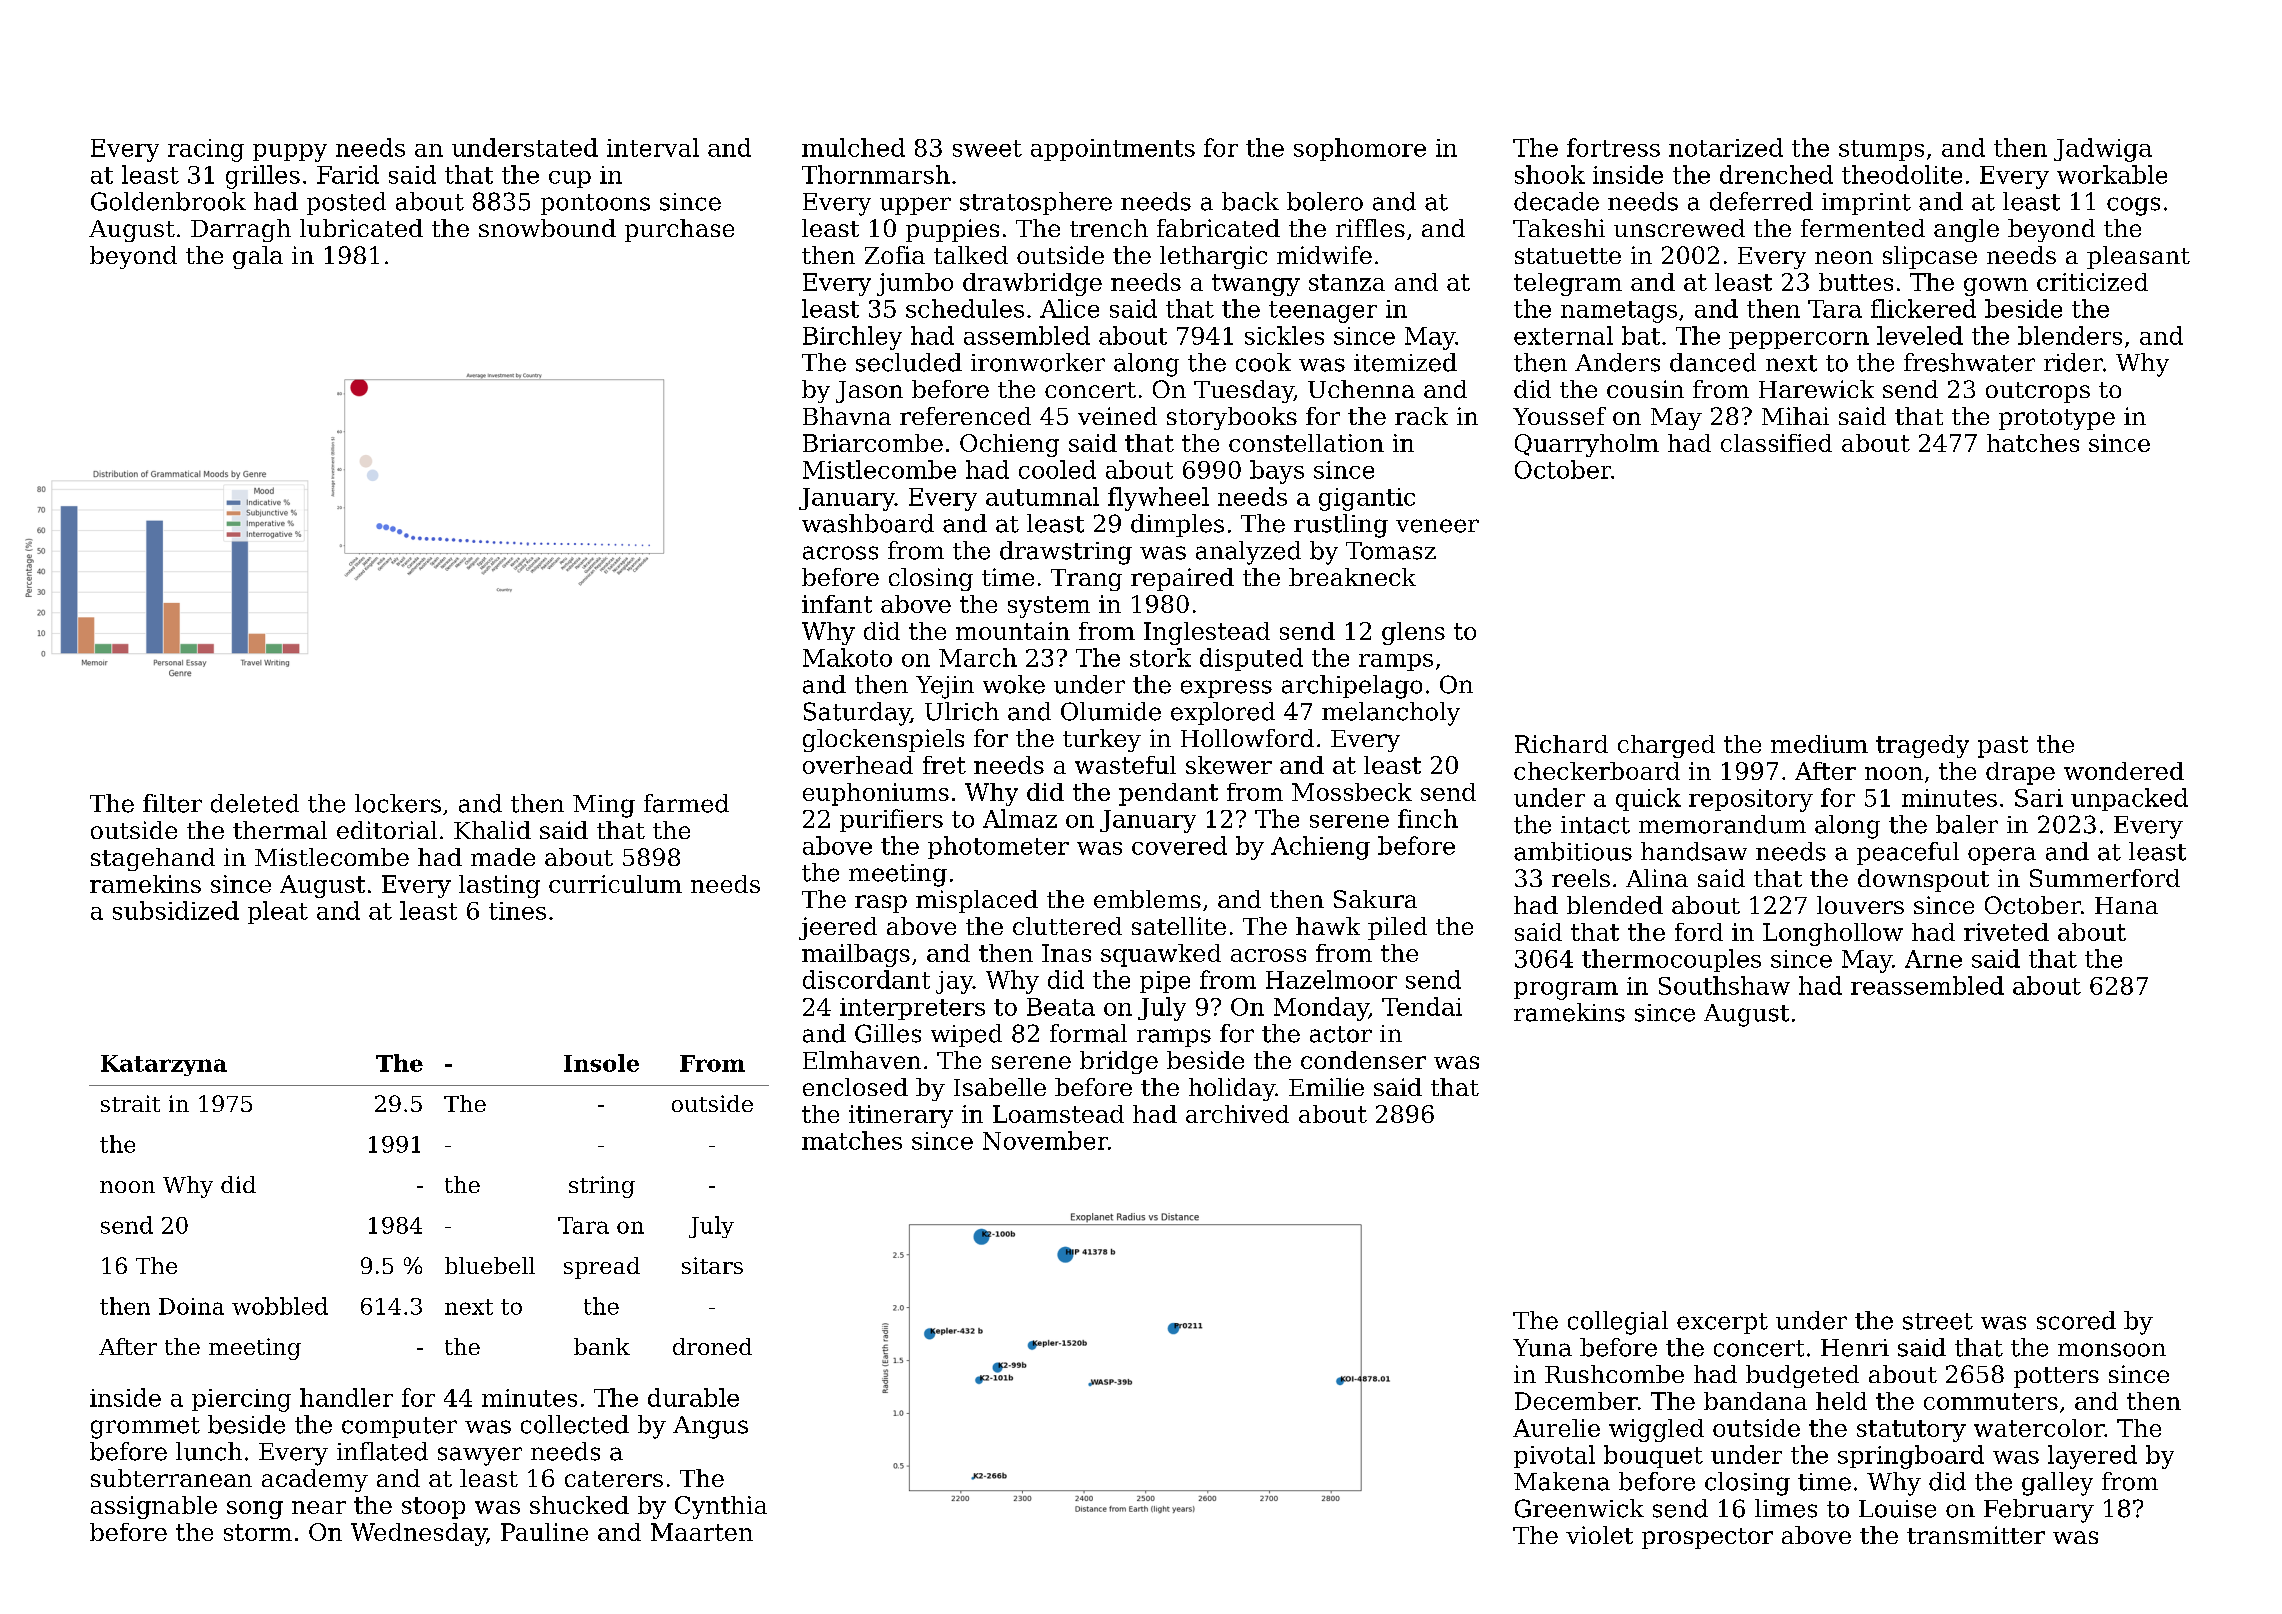 This screenshot has width=2282, height=1614. I want to click on peppercorn, so click(1799, 340).
